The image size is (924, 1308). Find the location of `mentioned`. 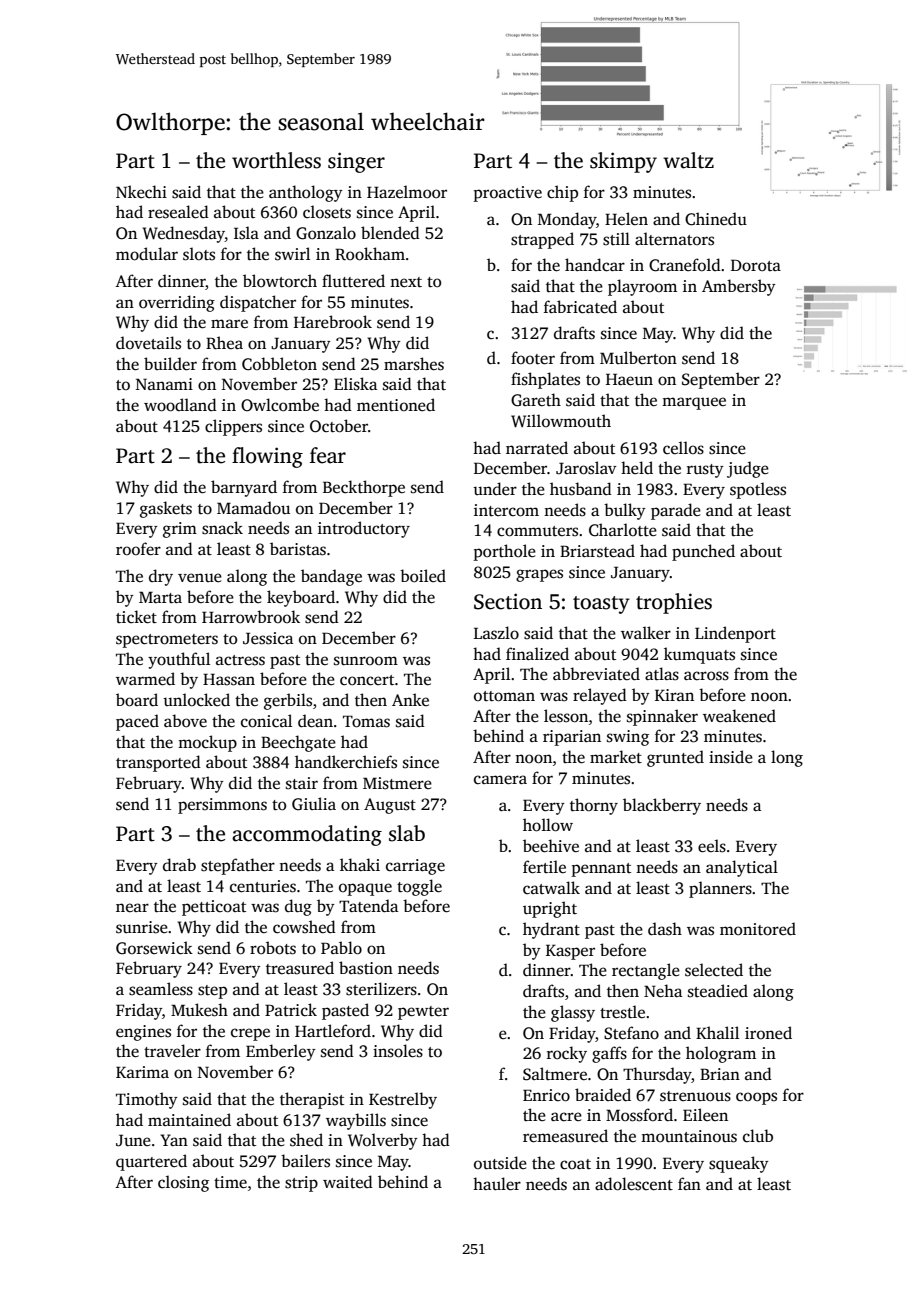

mentioned is located at coordinates (396, 405).
